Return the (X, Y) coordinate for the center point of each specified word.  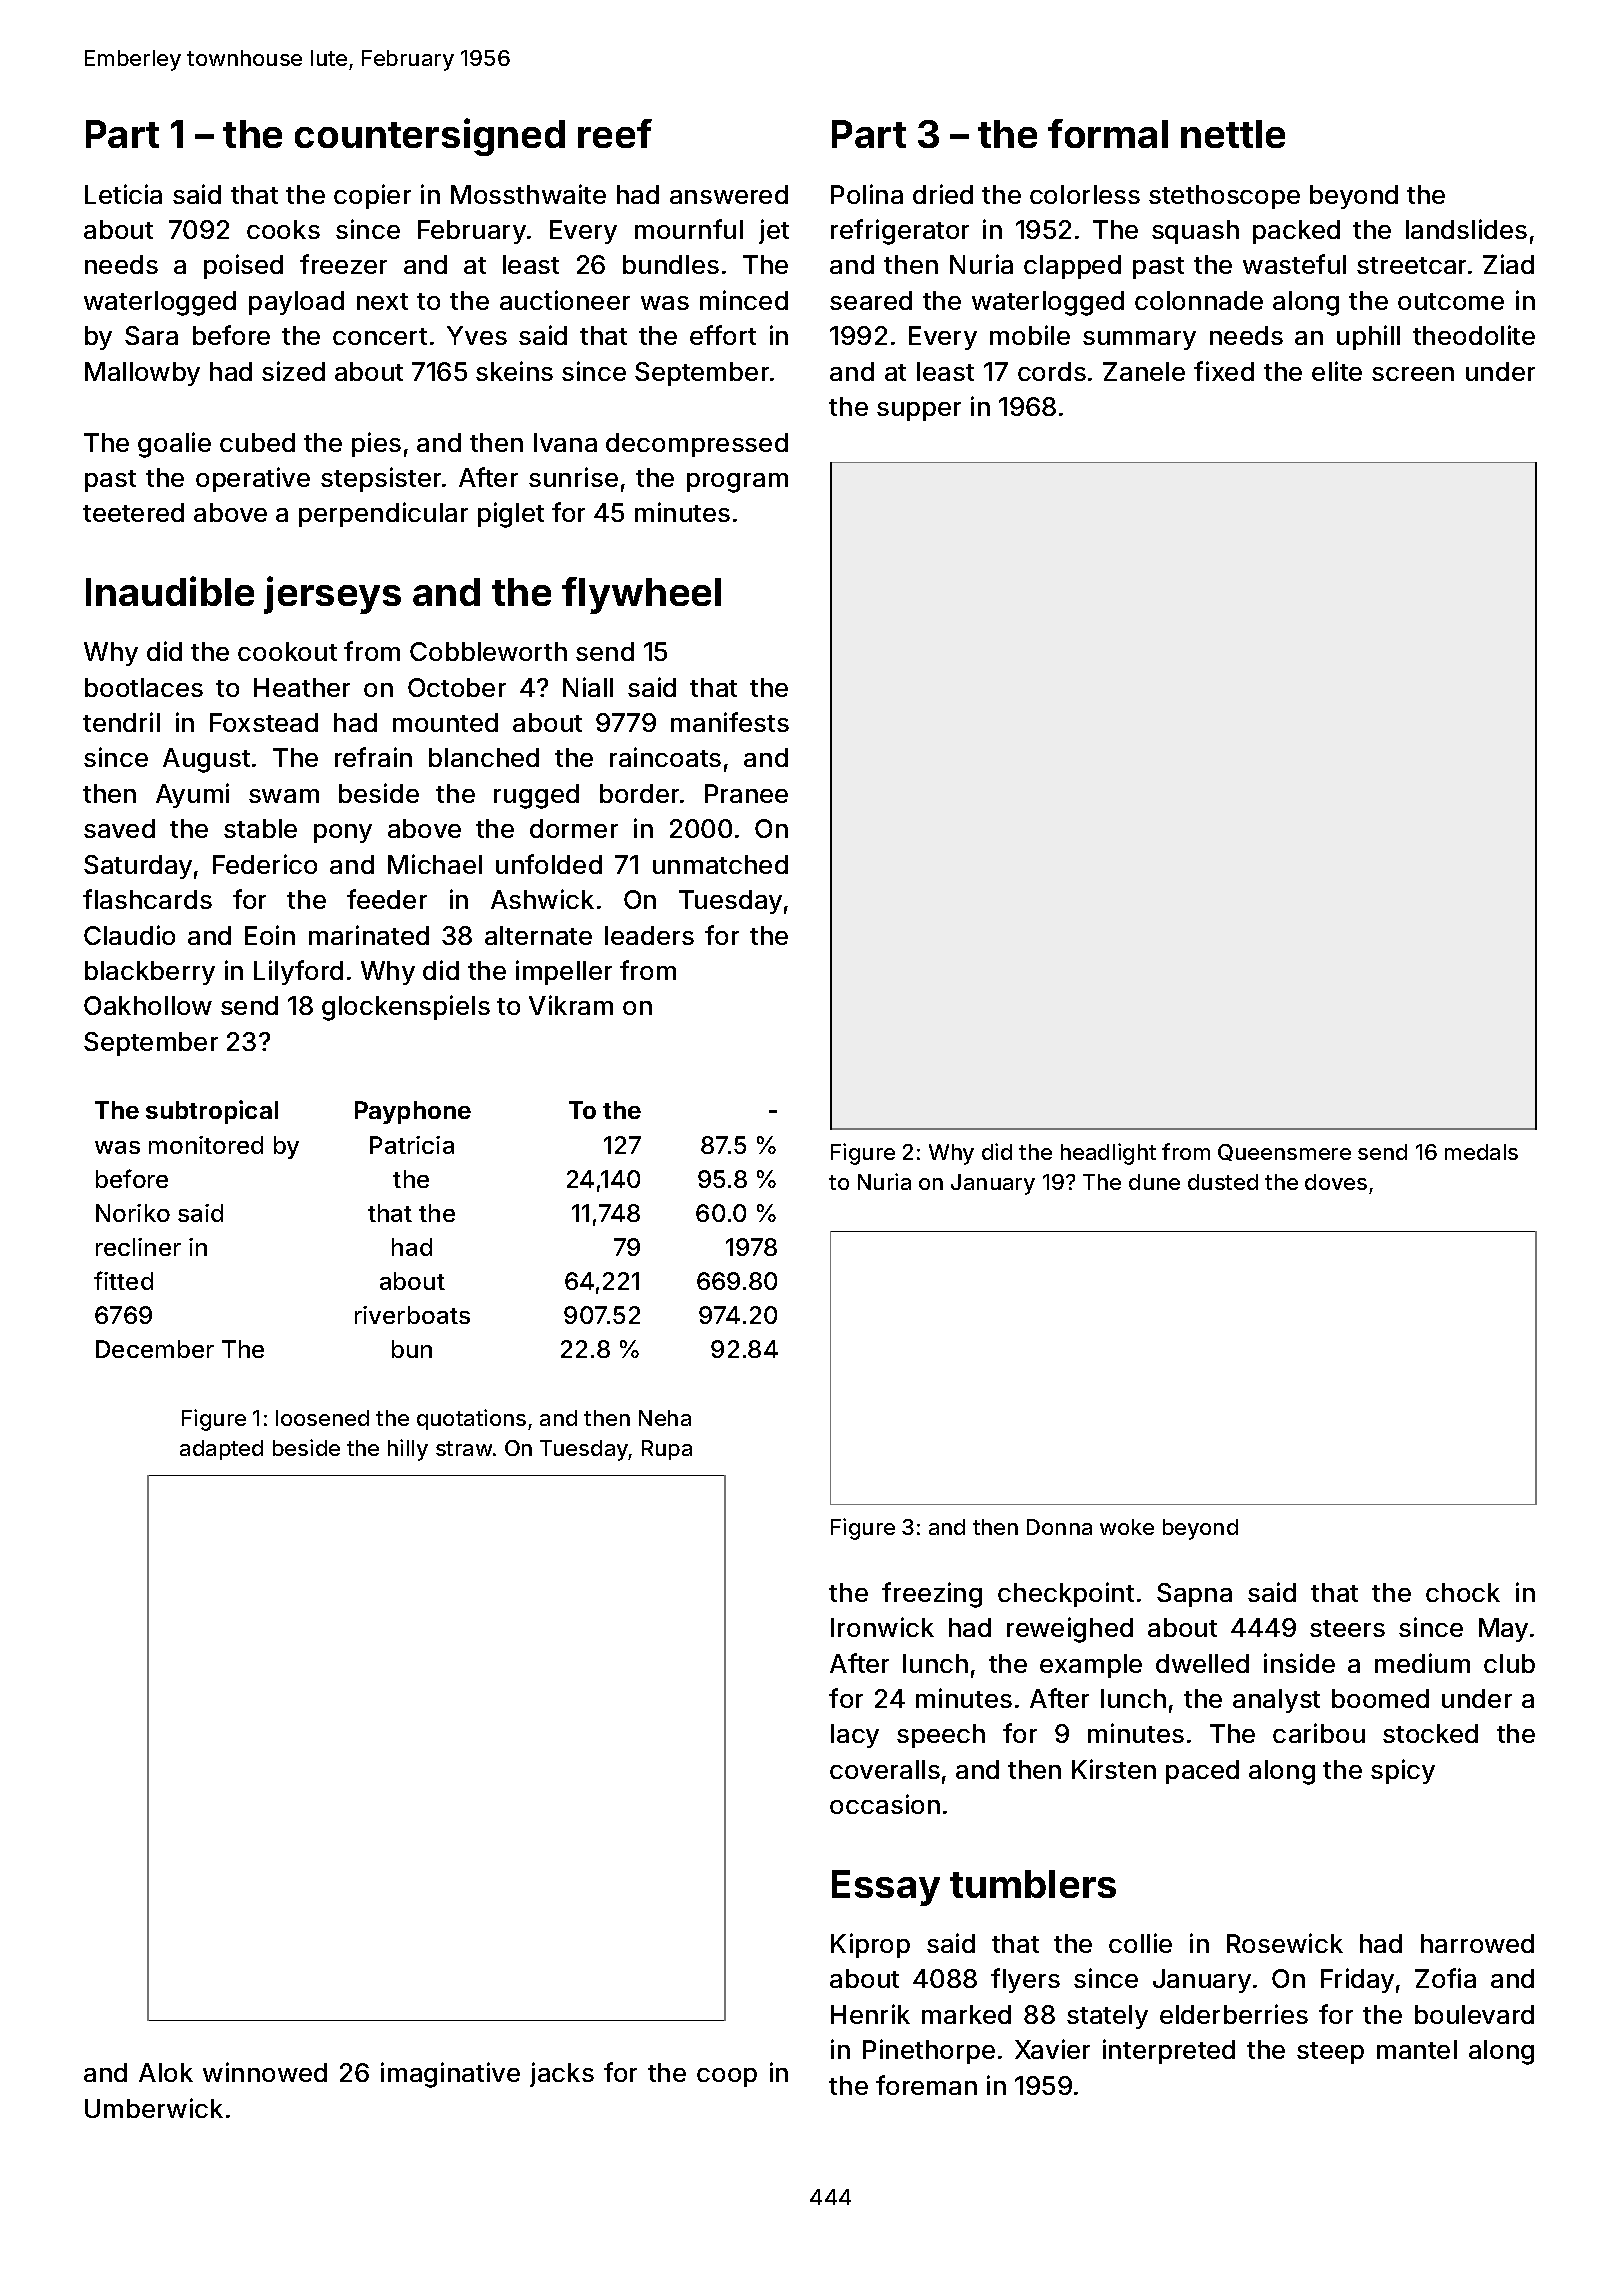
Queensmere (1284, 1152)
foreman (926, 2085)
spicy (1403, 1771)
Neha (665, 1418)
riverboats (412, 1315)
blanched (484, 757)
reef (615, 133)
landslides (1466, 229)
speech (941, 1736)
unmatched (720, 864)
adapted (221, 1450)
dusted (1223, 1182)
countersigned (430, 137)
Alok (166, 2072)
